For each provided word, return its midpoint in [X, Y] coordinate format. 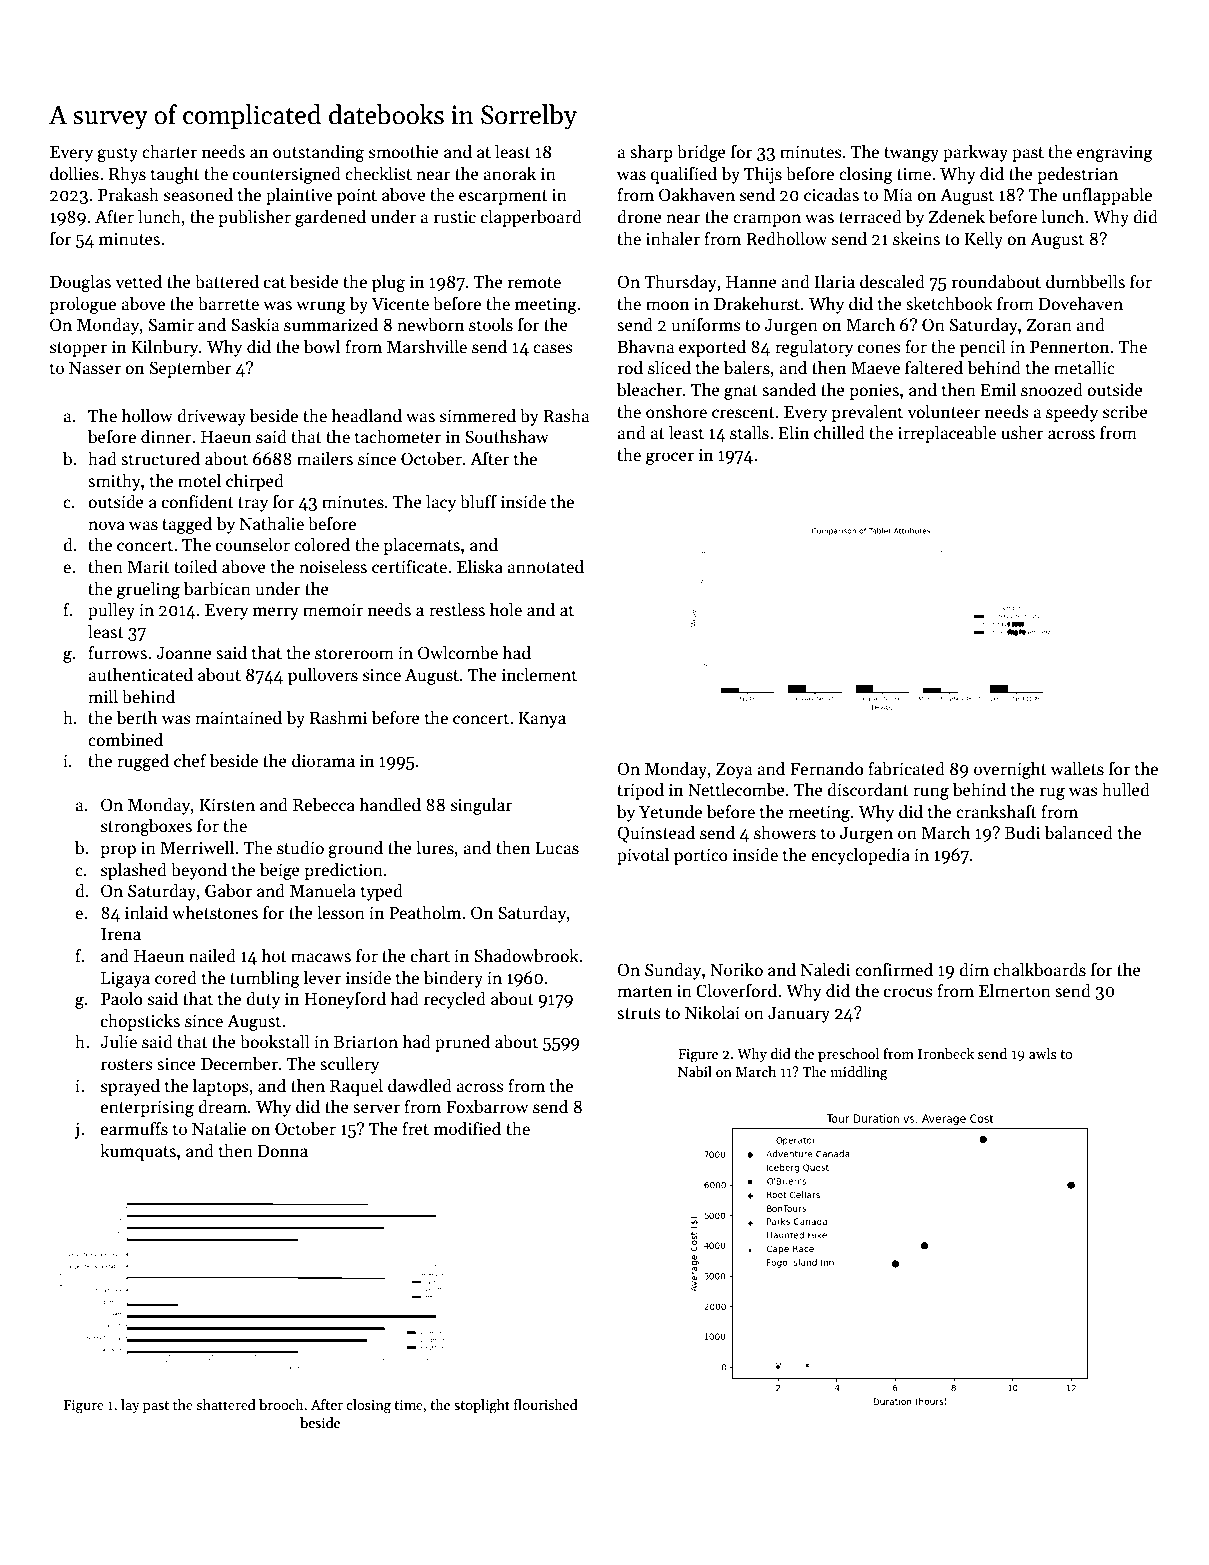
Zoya [734, 771]
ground [355, 849]
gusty [117, 154]
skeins [916, 238]
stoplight [482, 1406]
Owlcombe [458, 652]
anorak [510, 173]
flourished [546, 1404]
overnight [1010, 770]
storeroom [354, 654]
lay [130, 1406]
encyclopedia [860, 856]
